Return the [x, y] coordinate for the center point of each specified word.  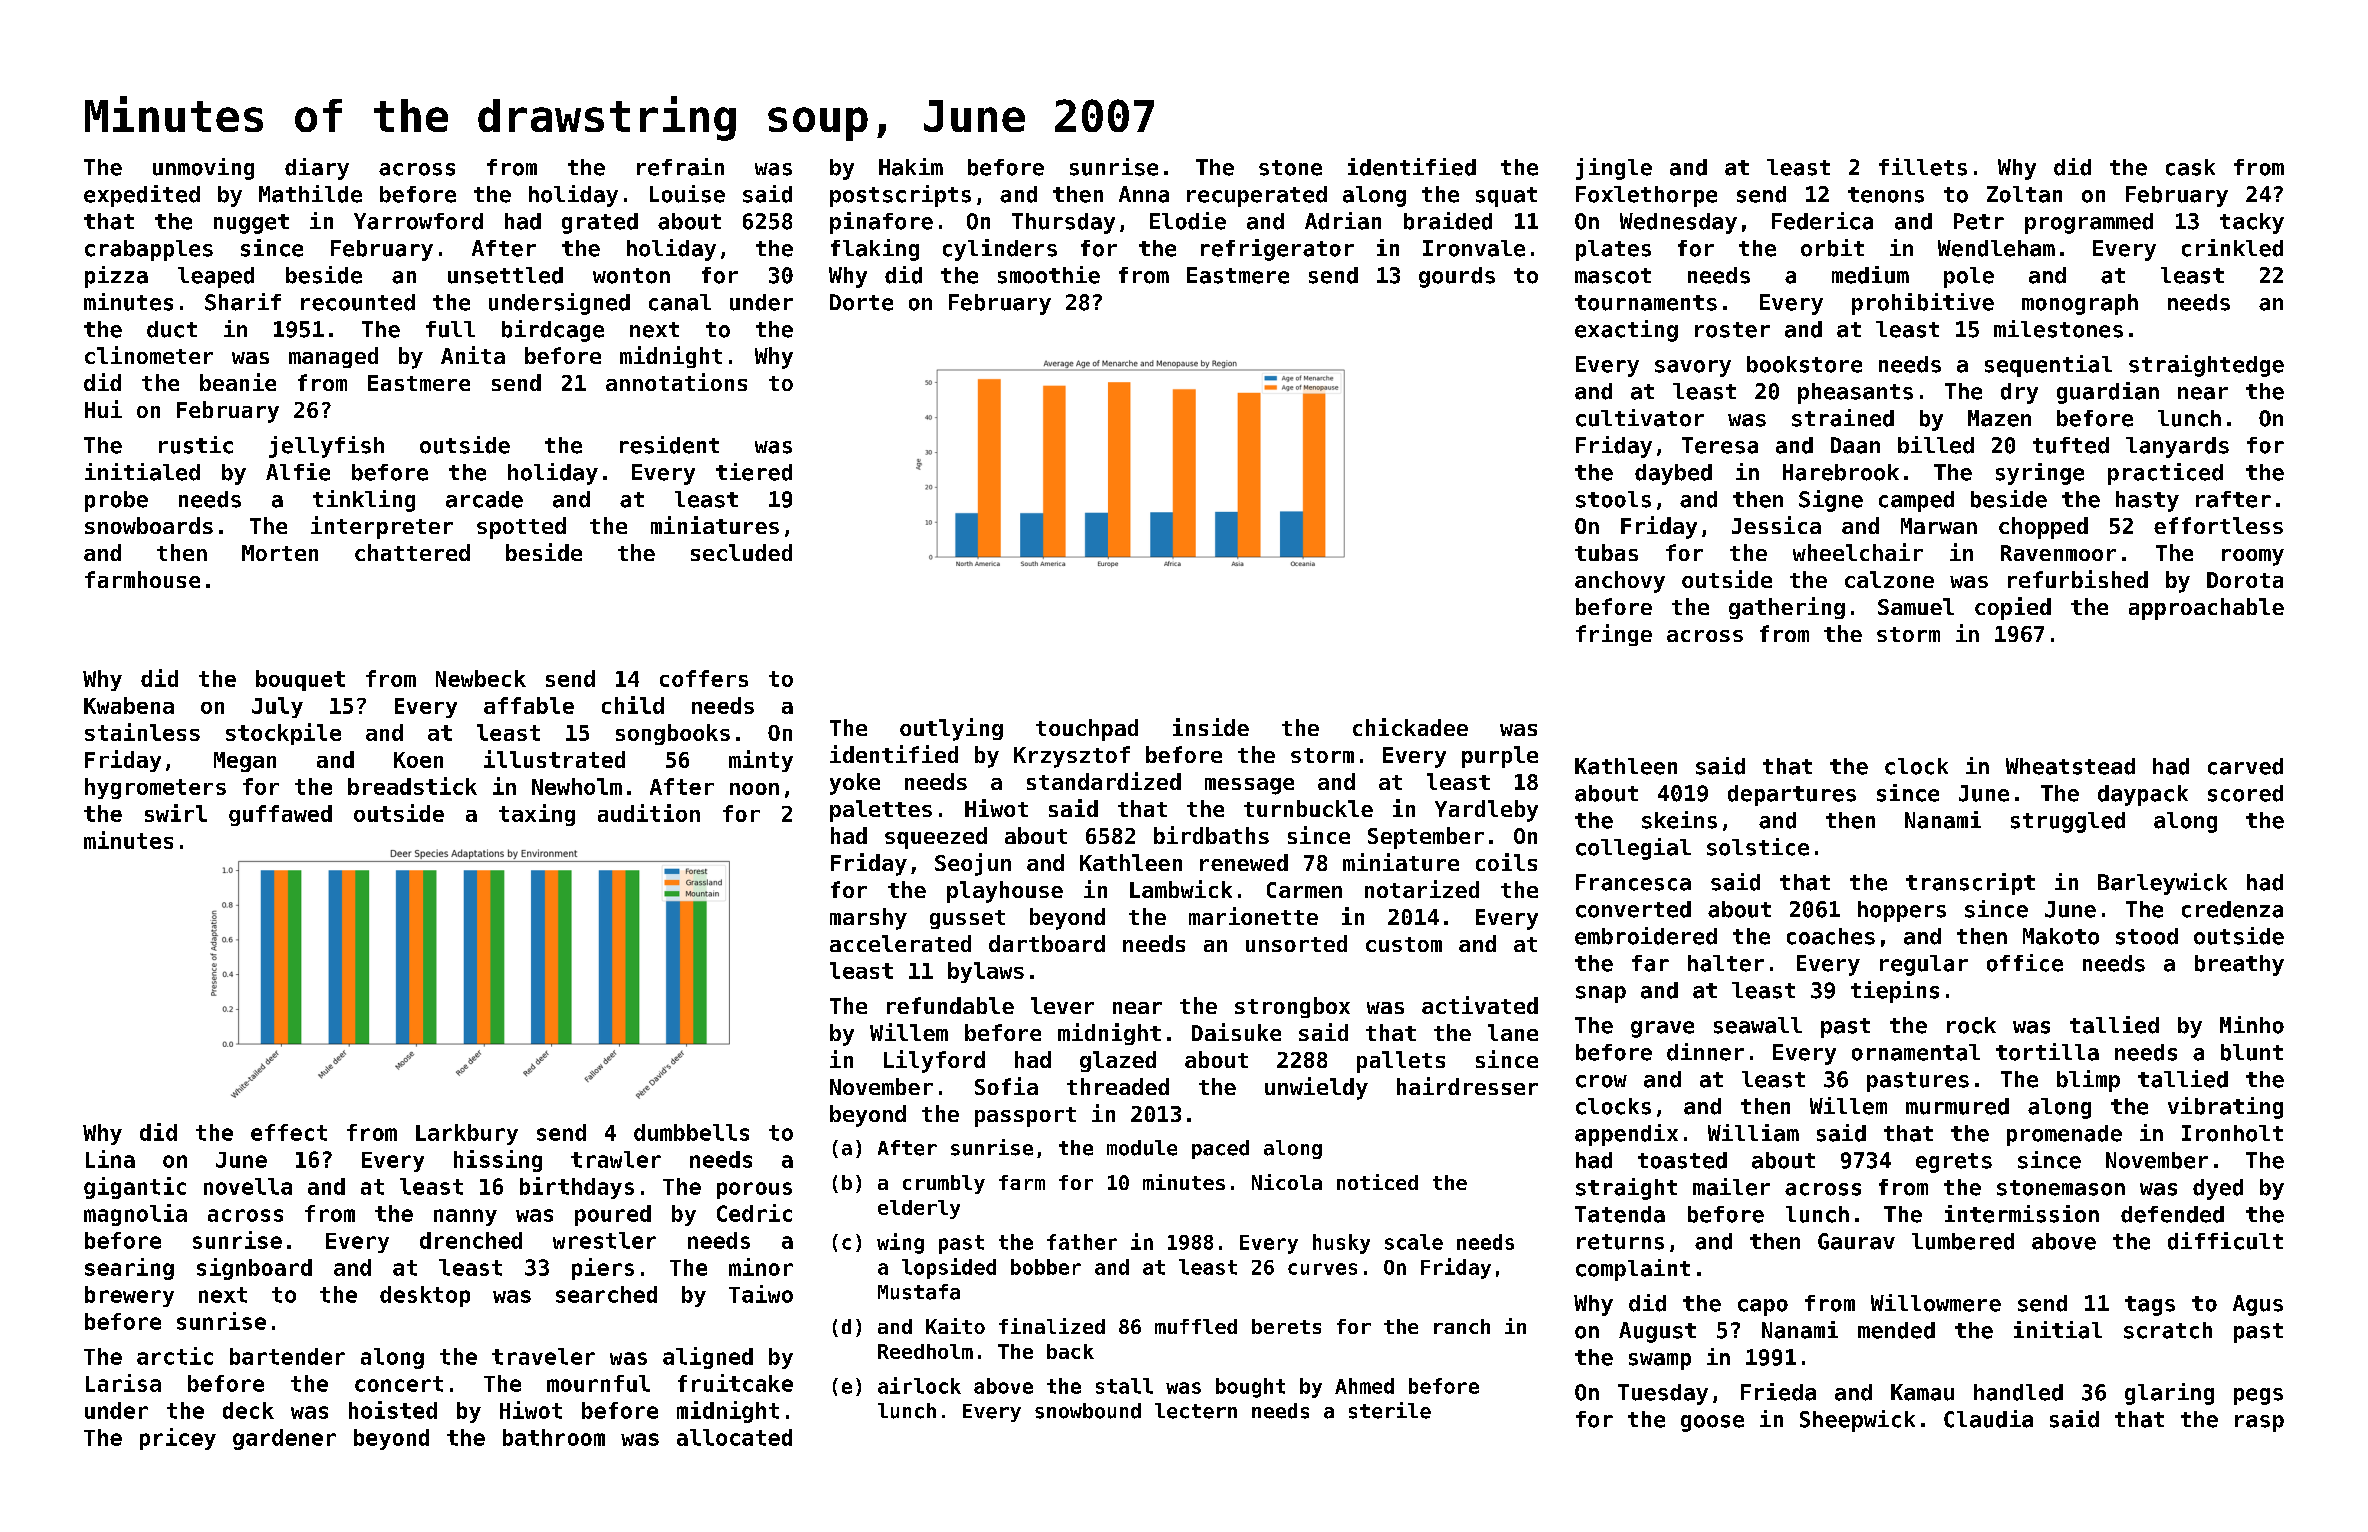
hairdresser [1467, 1086]
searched [606, 1294]
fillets [1923, 167]
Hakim [911, 167]
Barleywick [2162, 884]
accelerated [900, 943]
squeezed [936, 838]
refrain [680, 167]
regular [1924, 965]
